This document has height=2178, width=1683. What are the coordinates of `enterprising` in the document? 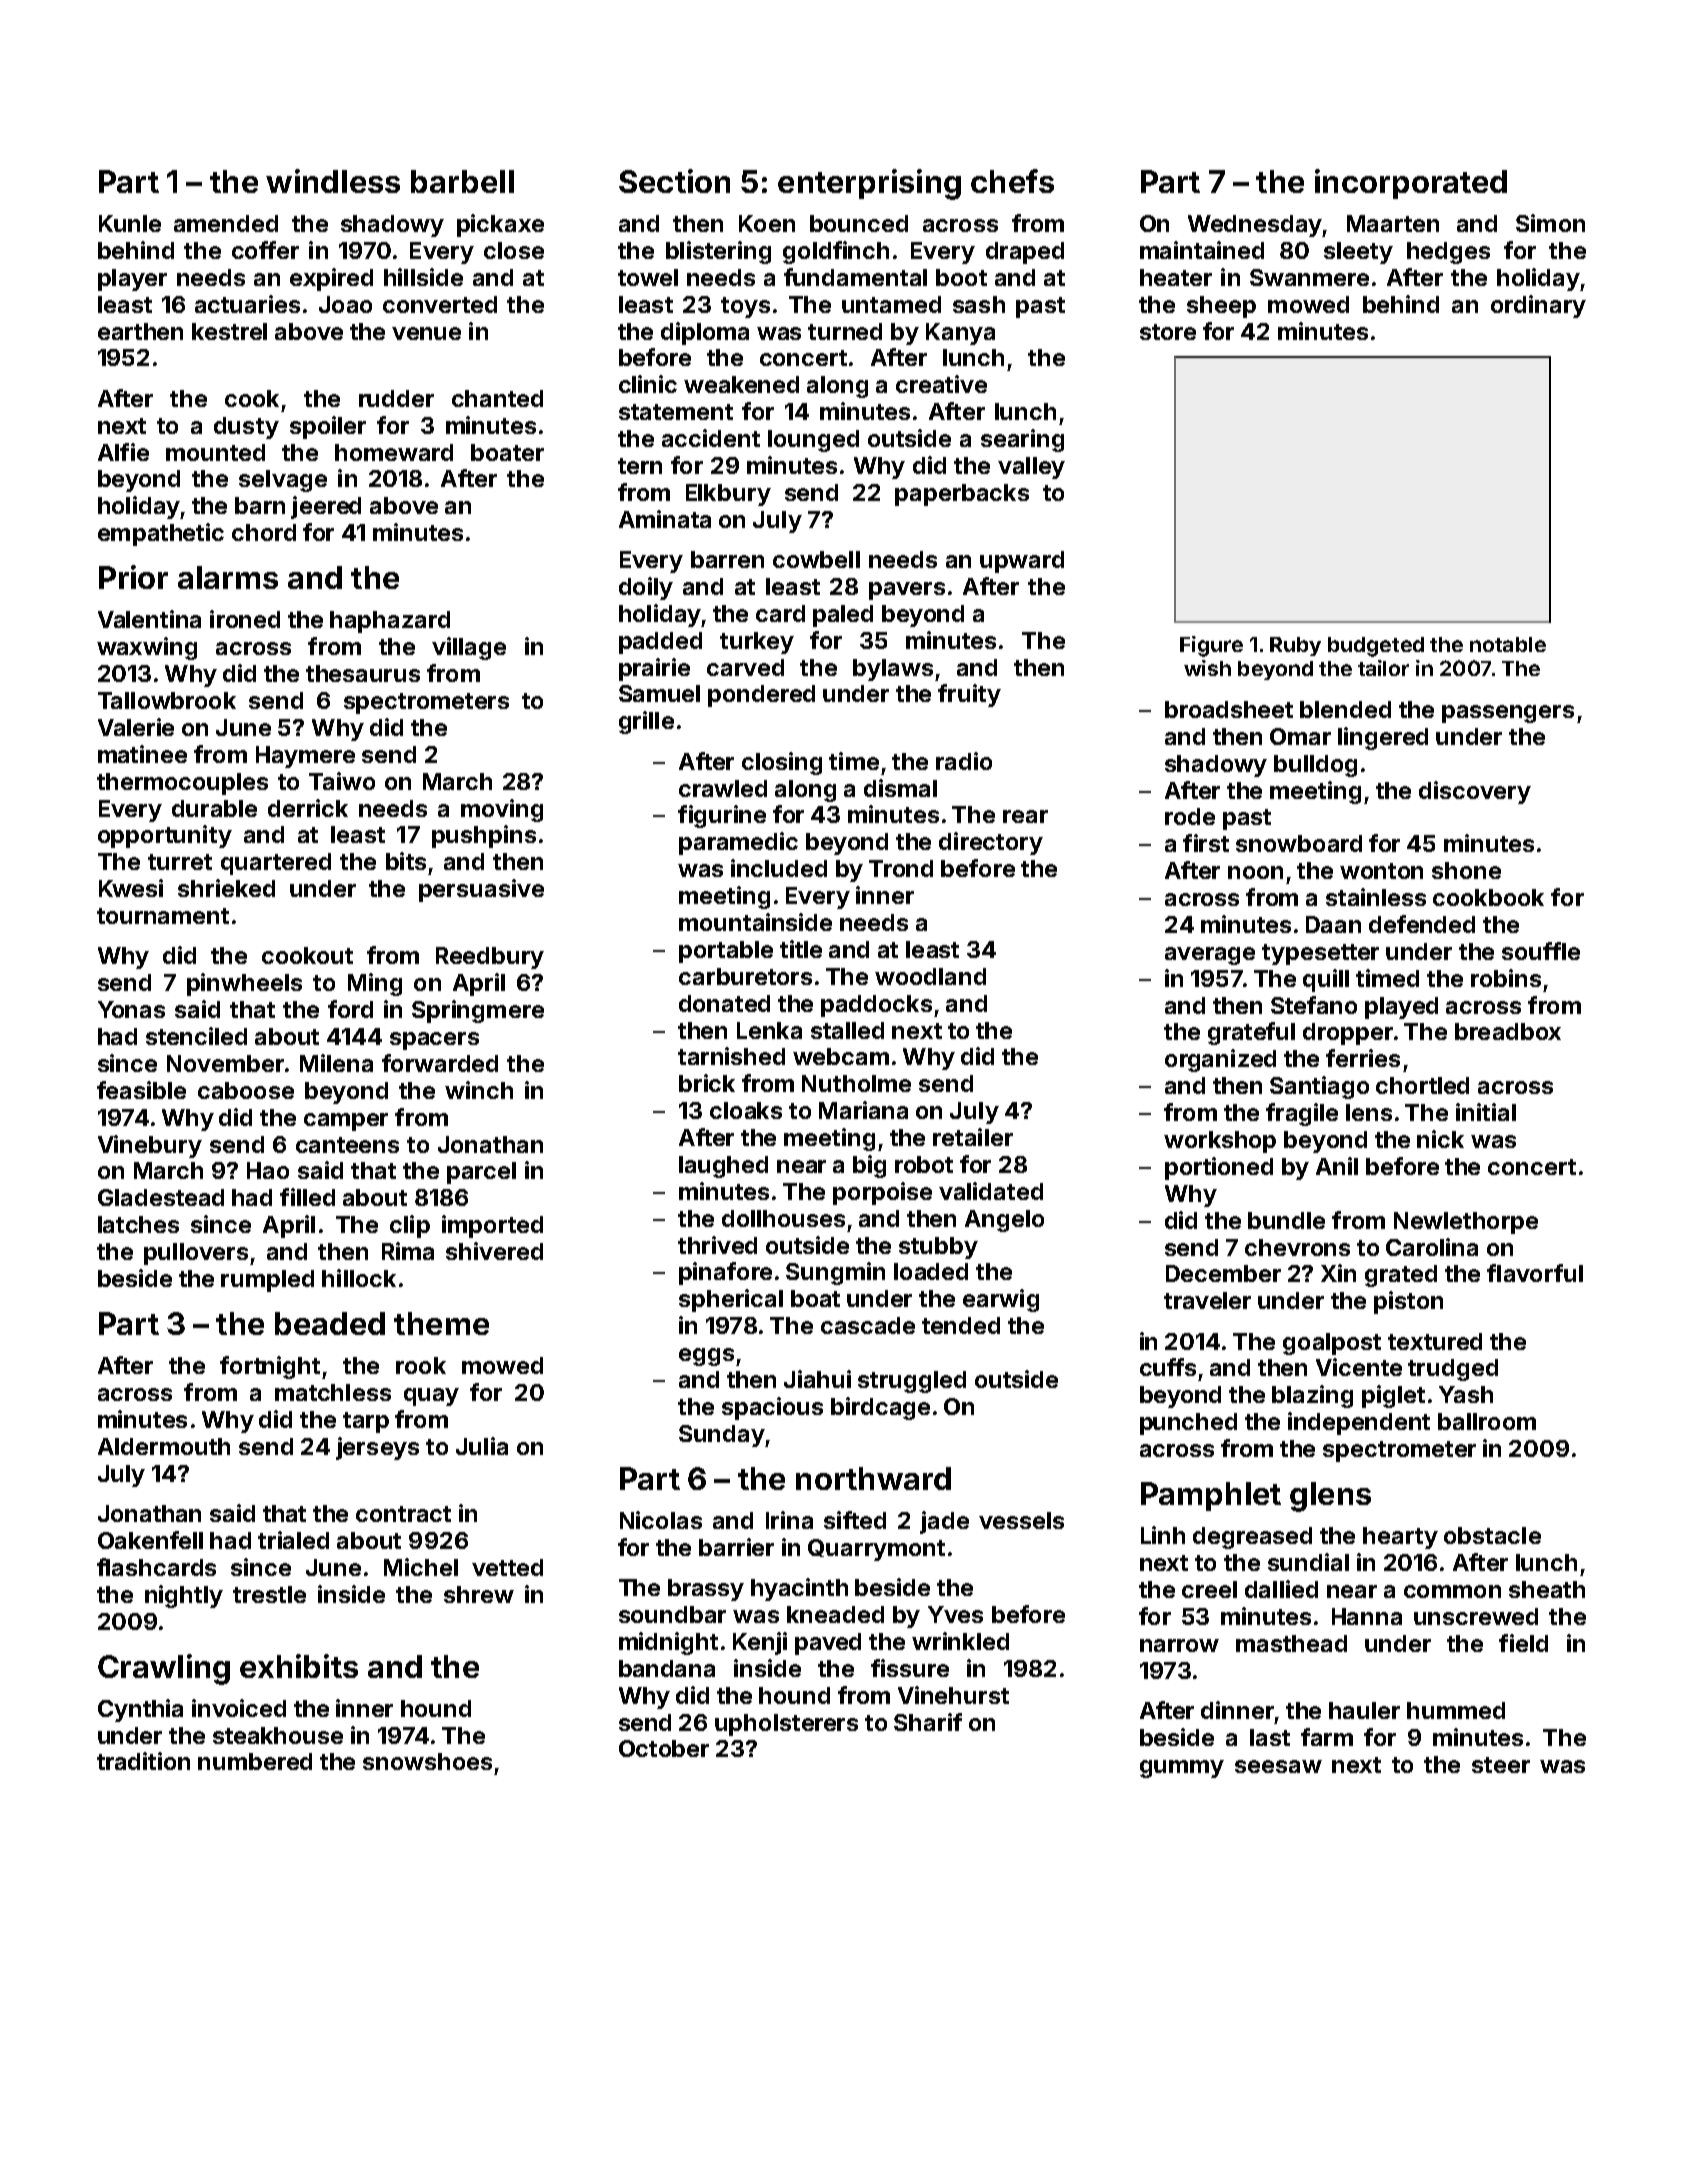 It's located at (869, 184).
